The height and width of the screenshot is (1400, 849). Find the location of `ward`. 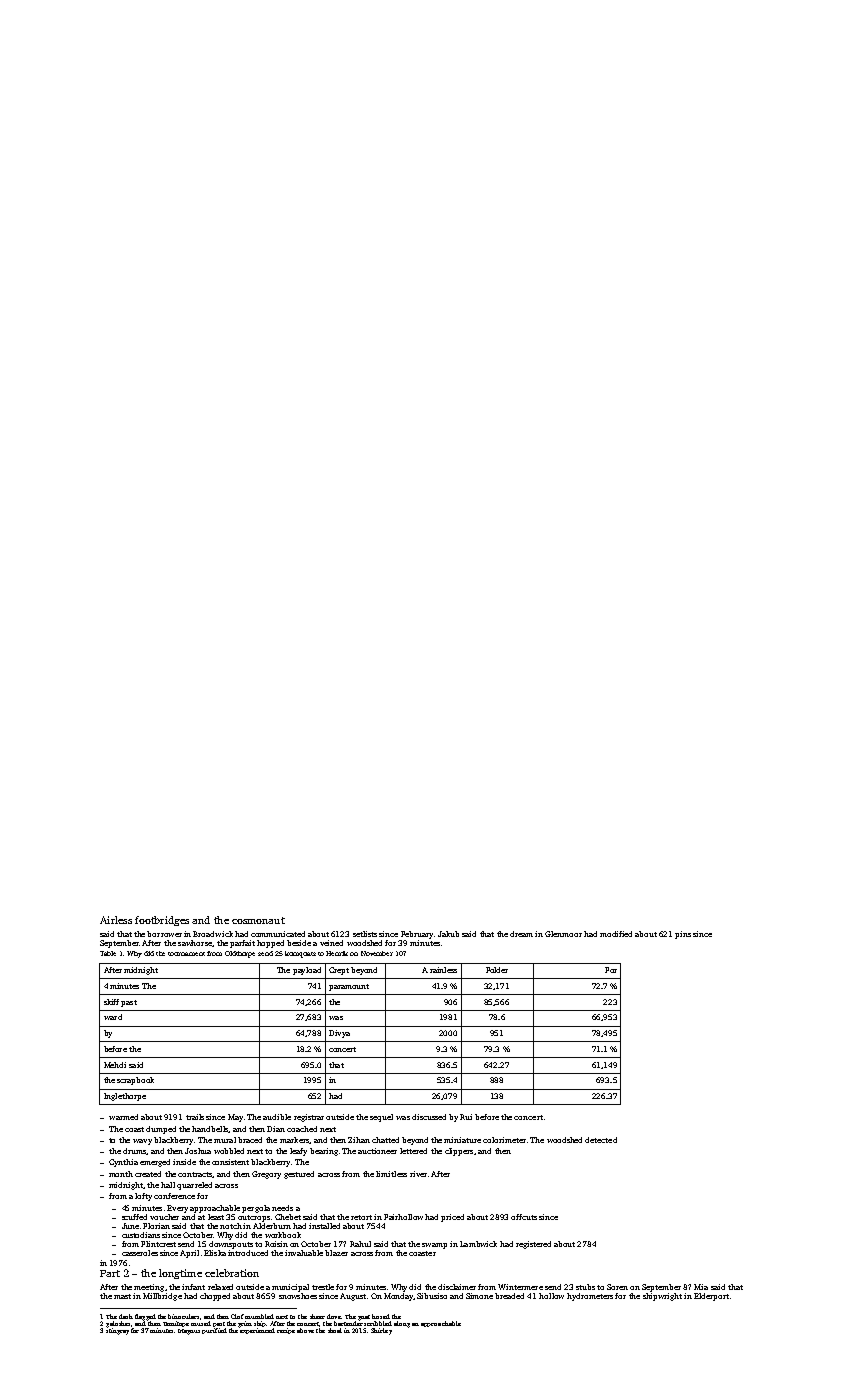

ward is located at coordinates (113, 1017).
